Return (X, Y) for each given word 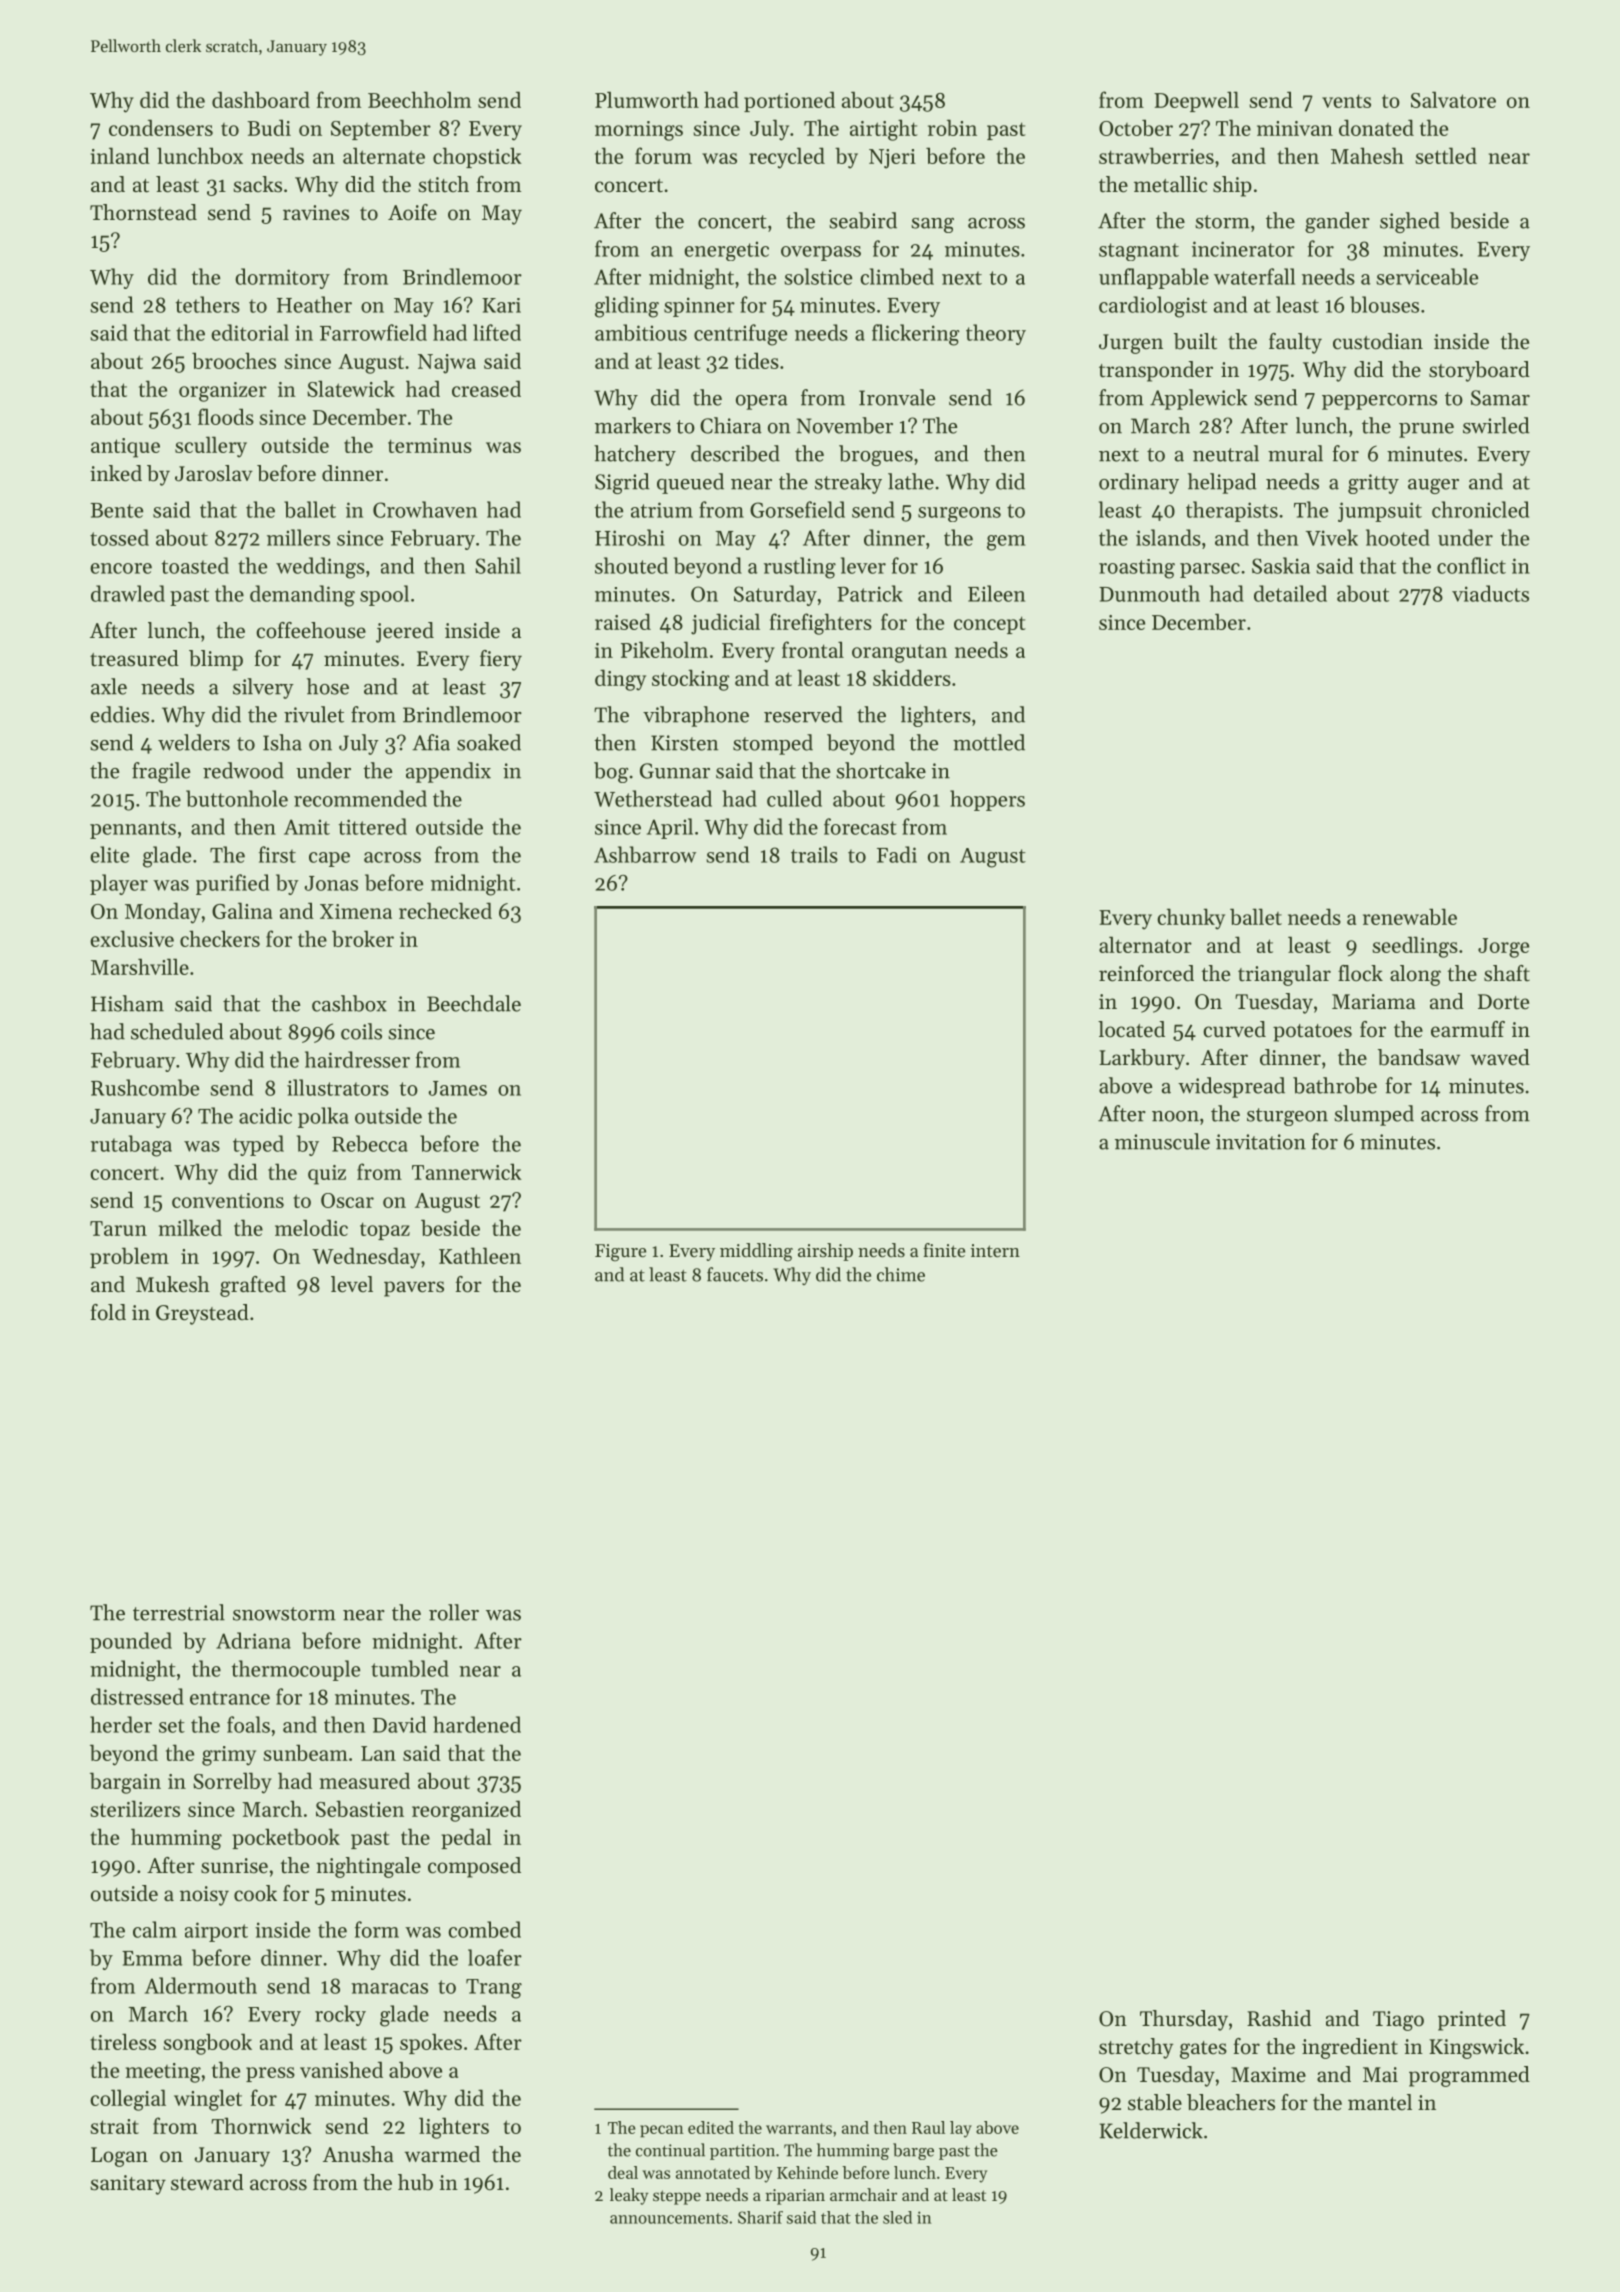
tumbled (410, 1668)
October (1136, 127)
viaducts (1490, 593)
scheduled (177, 1031)
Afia (431, 742)
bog (611, 772)
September (381, 129)
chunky (1191, 919)
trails (814, 854)
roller (454, 1612)
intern (995, 1250)
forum (663, 155)
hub (415, 2182)
